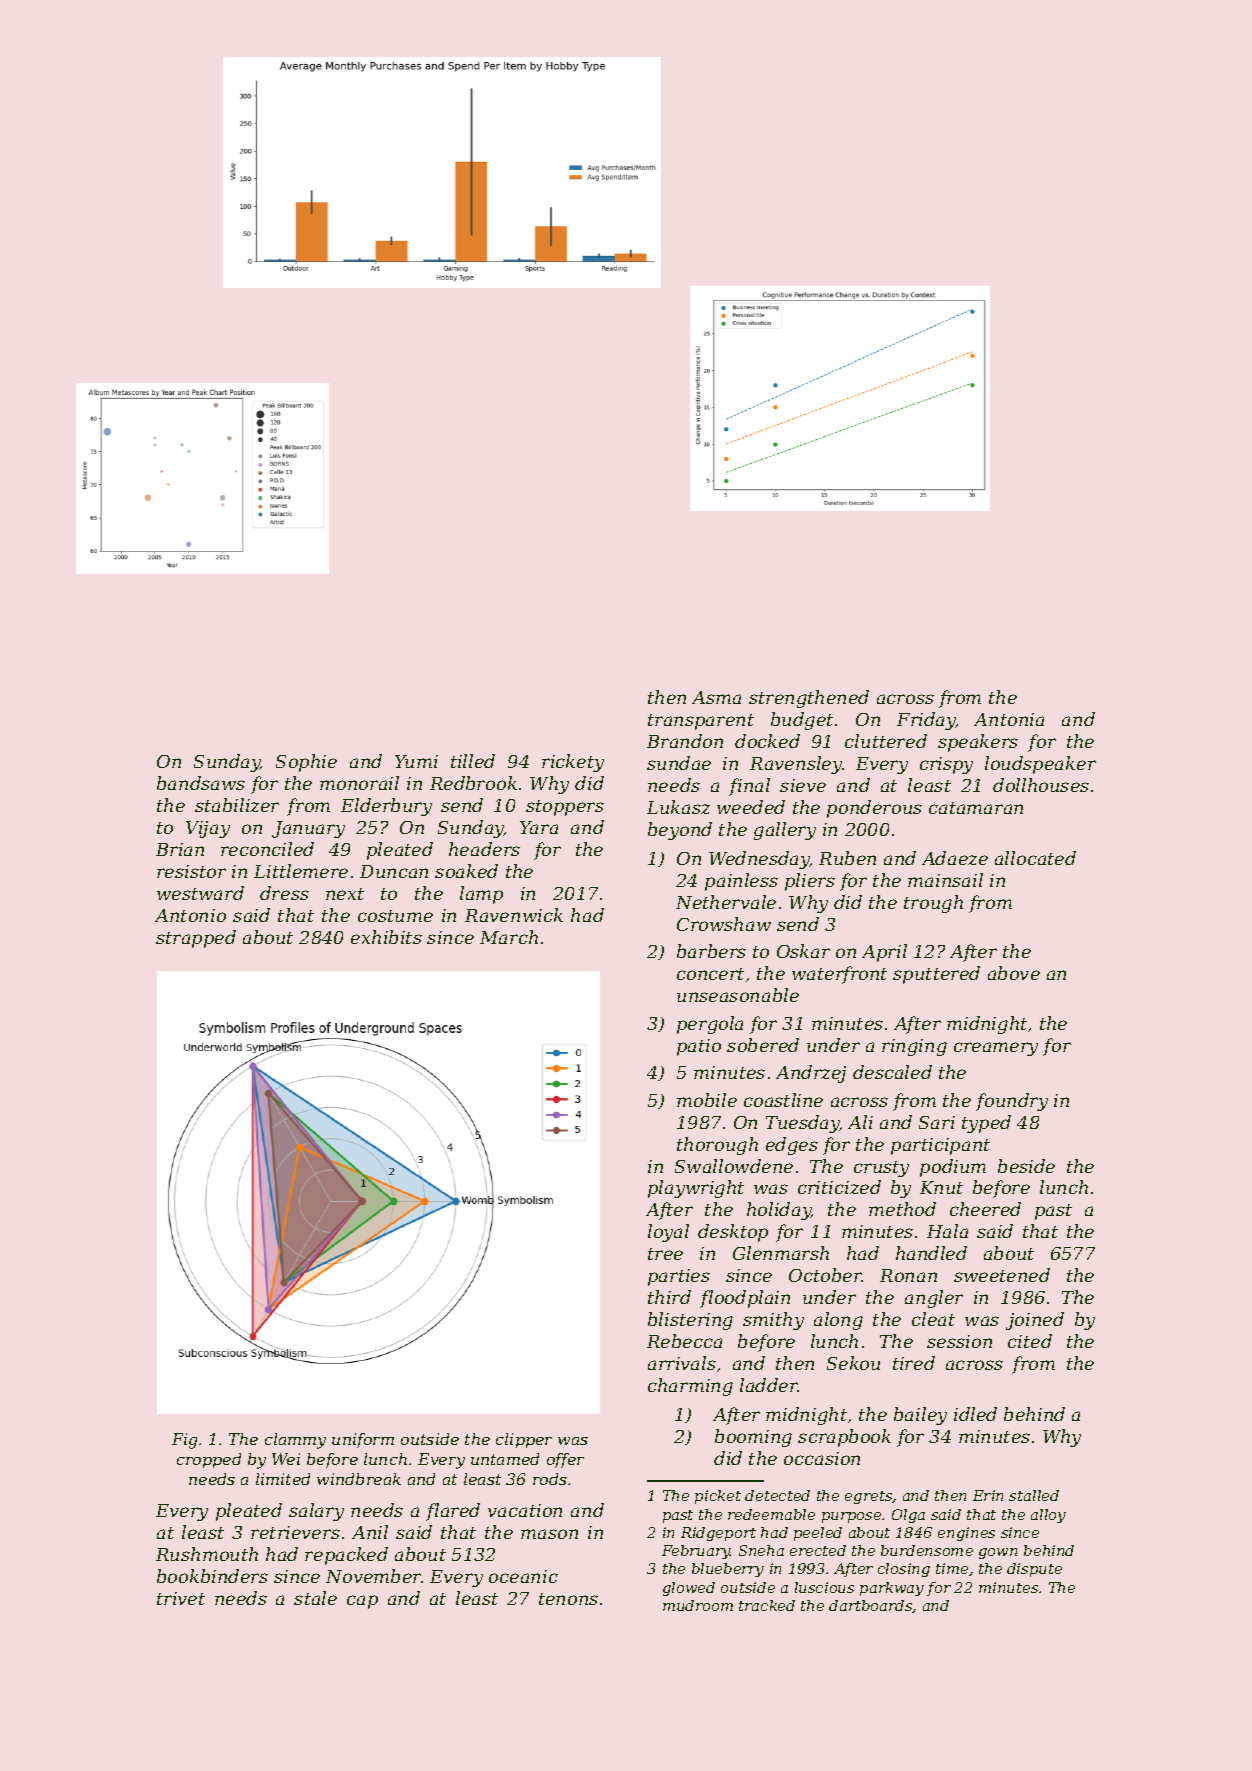  Describe the element at coordinates (306, 763) in the screenshot. I see `Sophie` at that location.
